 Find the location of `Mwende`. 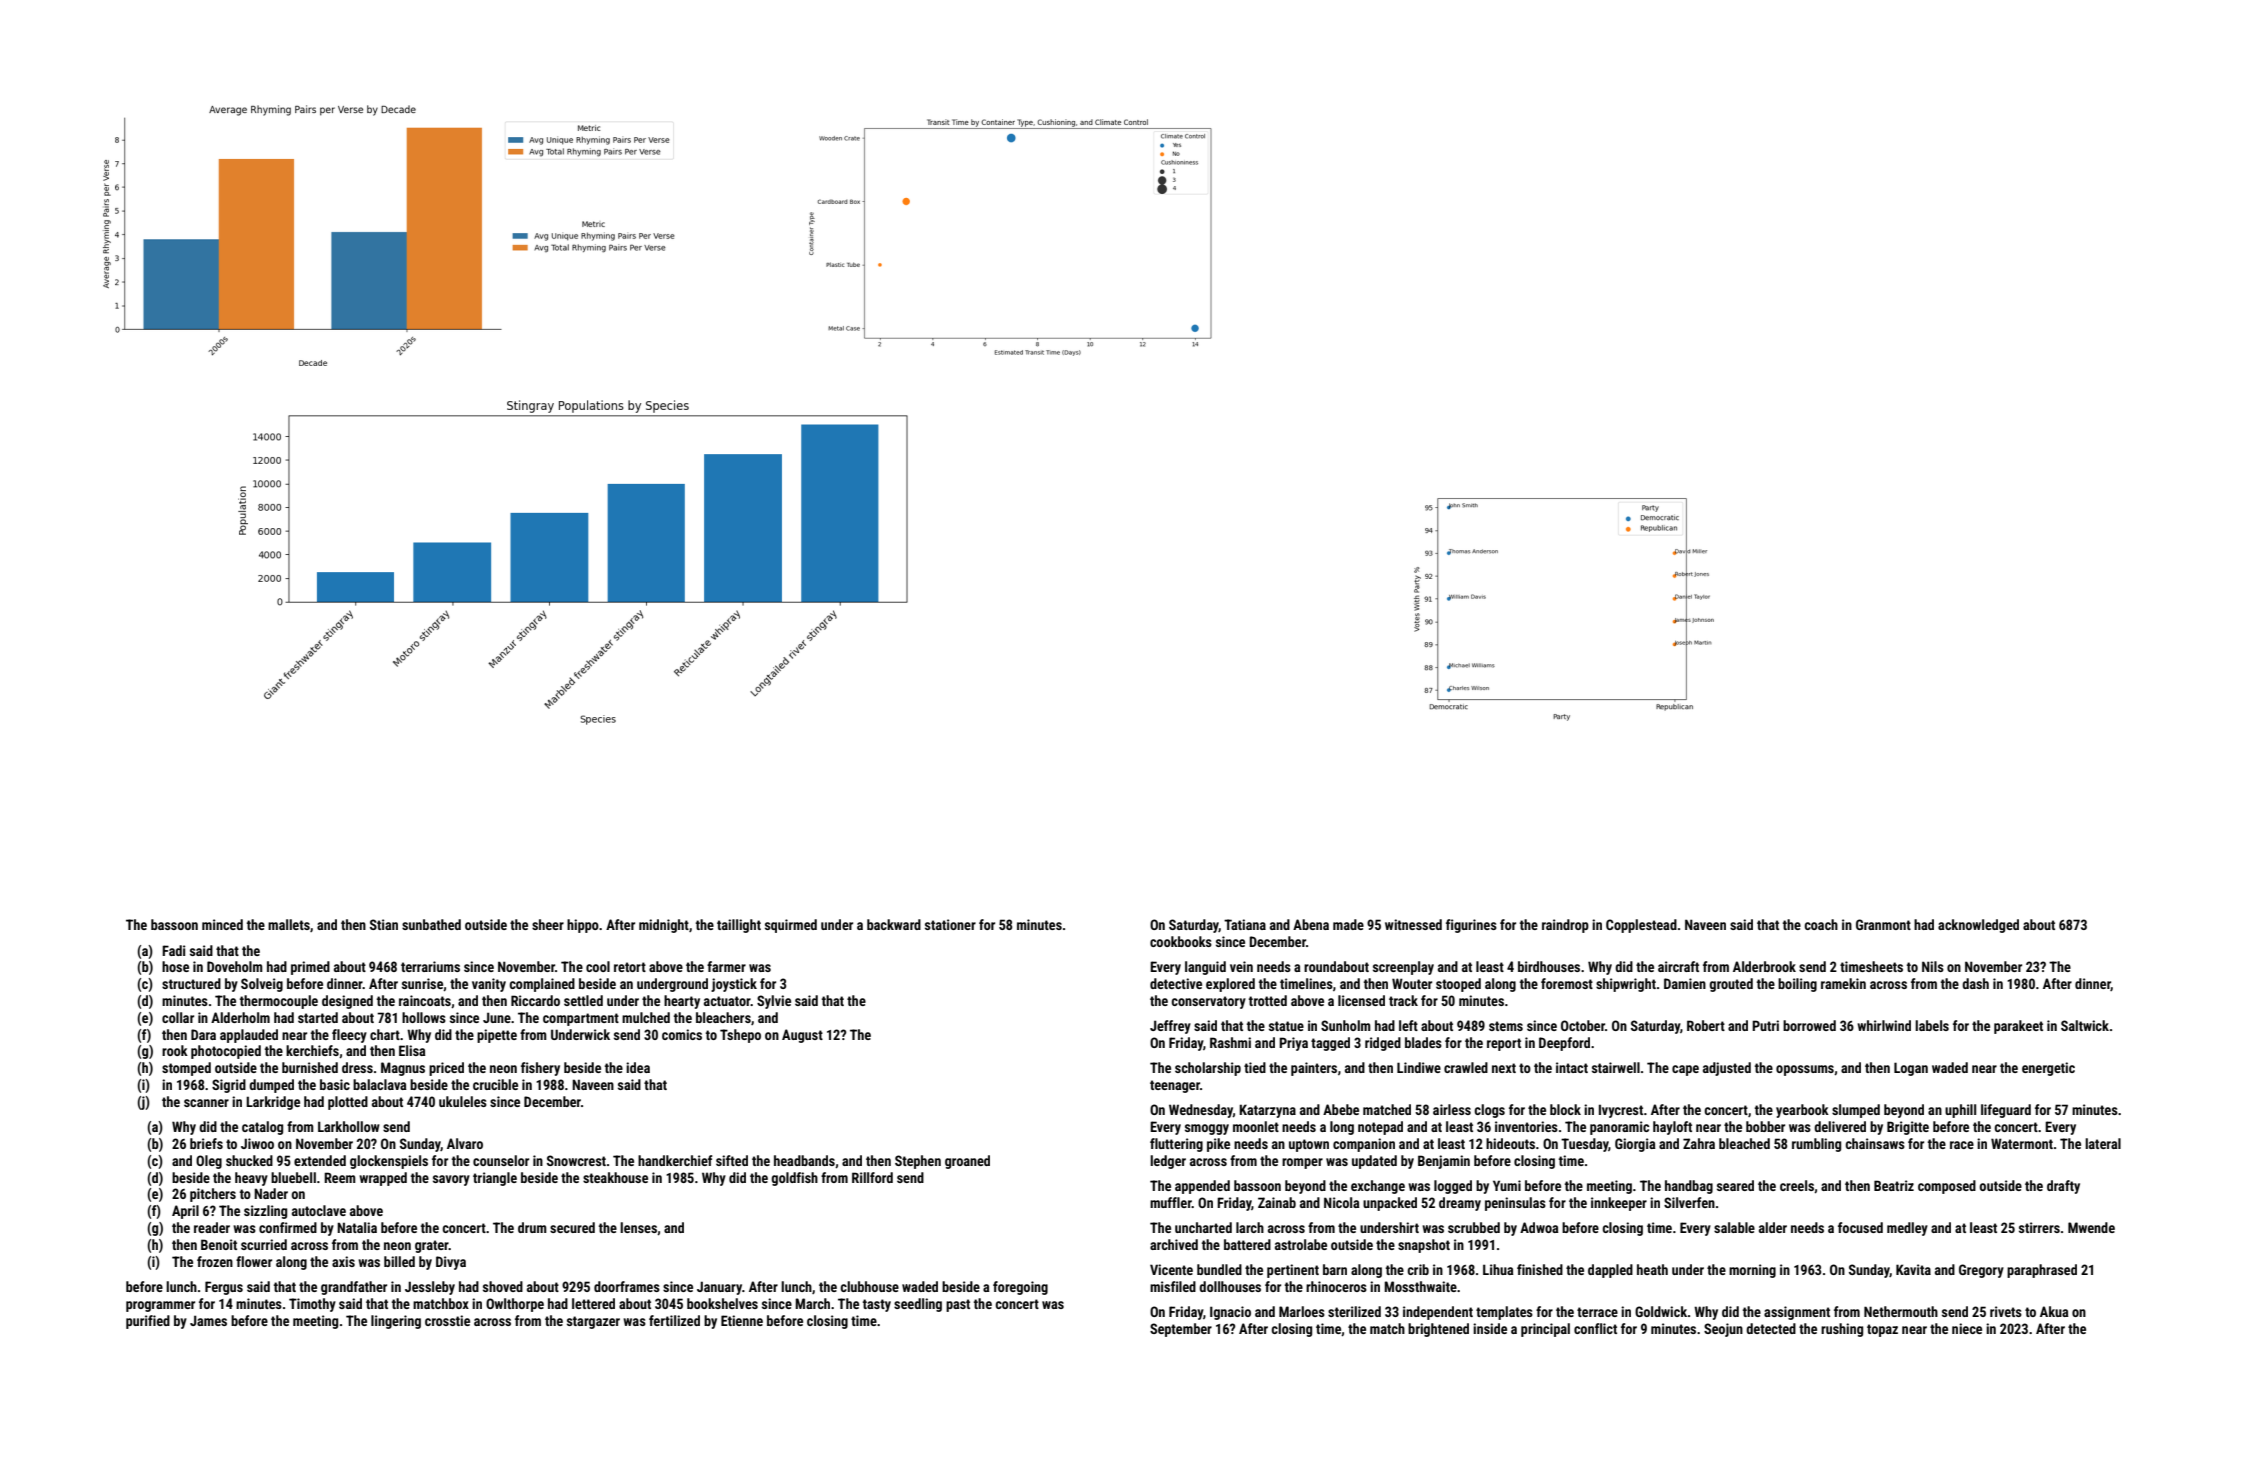

Mwende is located at coordinates (2091, 1227).
